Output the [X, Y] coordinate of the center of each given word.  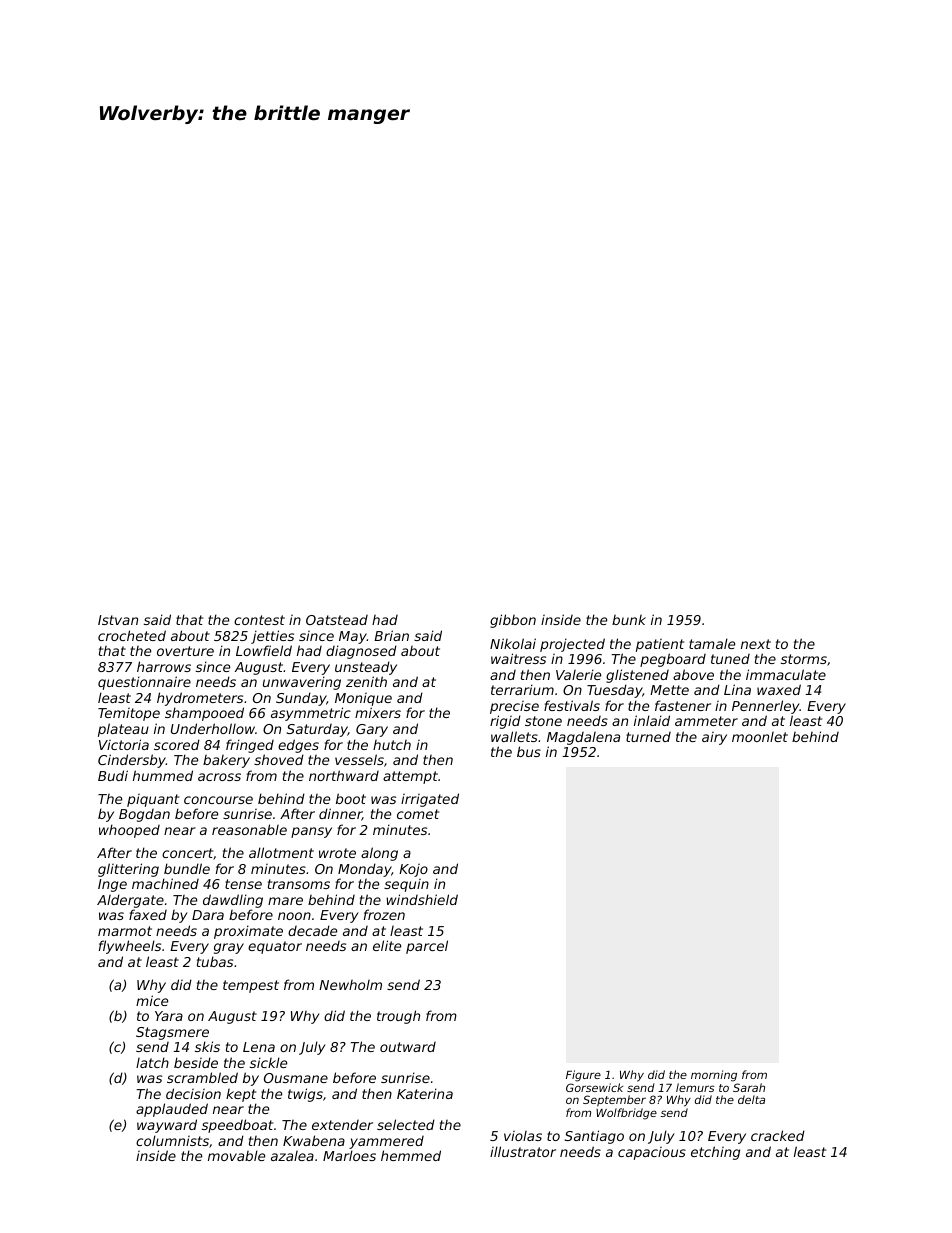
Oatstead [337, 620]
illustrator [523, 1151]
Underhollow [213, 728]
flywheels [130, 947]
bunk [629, 620]
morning [714, 1076]
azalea [292, 1156]
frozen [384, 914]
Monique [363, 699]
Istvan [118, 620]
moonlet [760, 737]
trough [398, 1017]
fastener [683, 705]
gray [229, 948]
